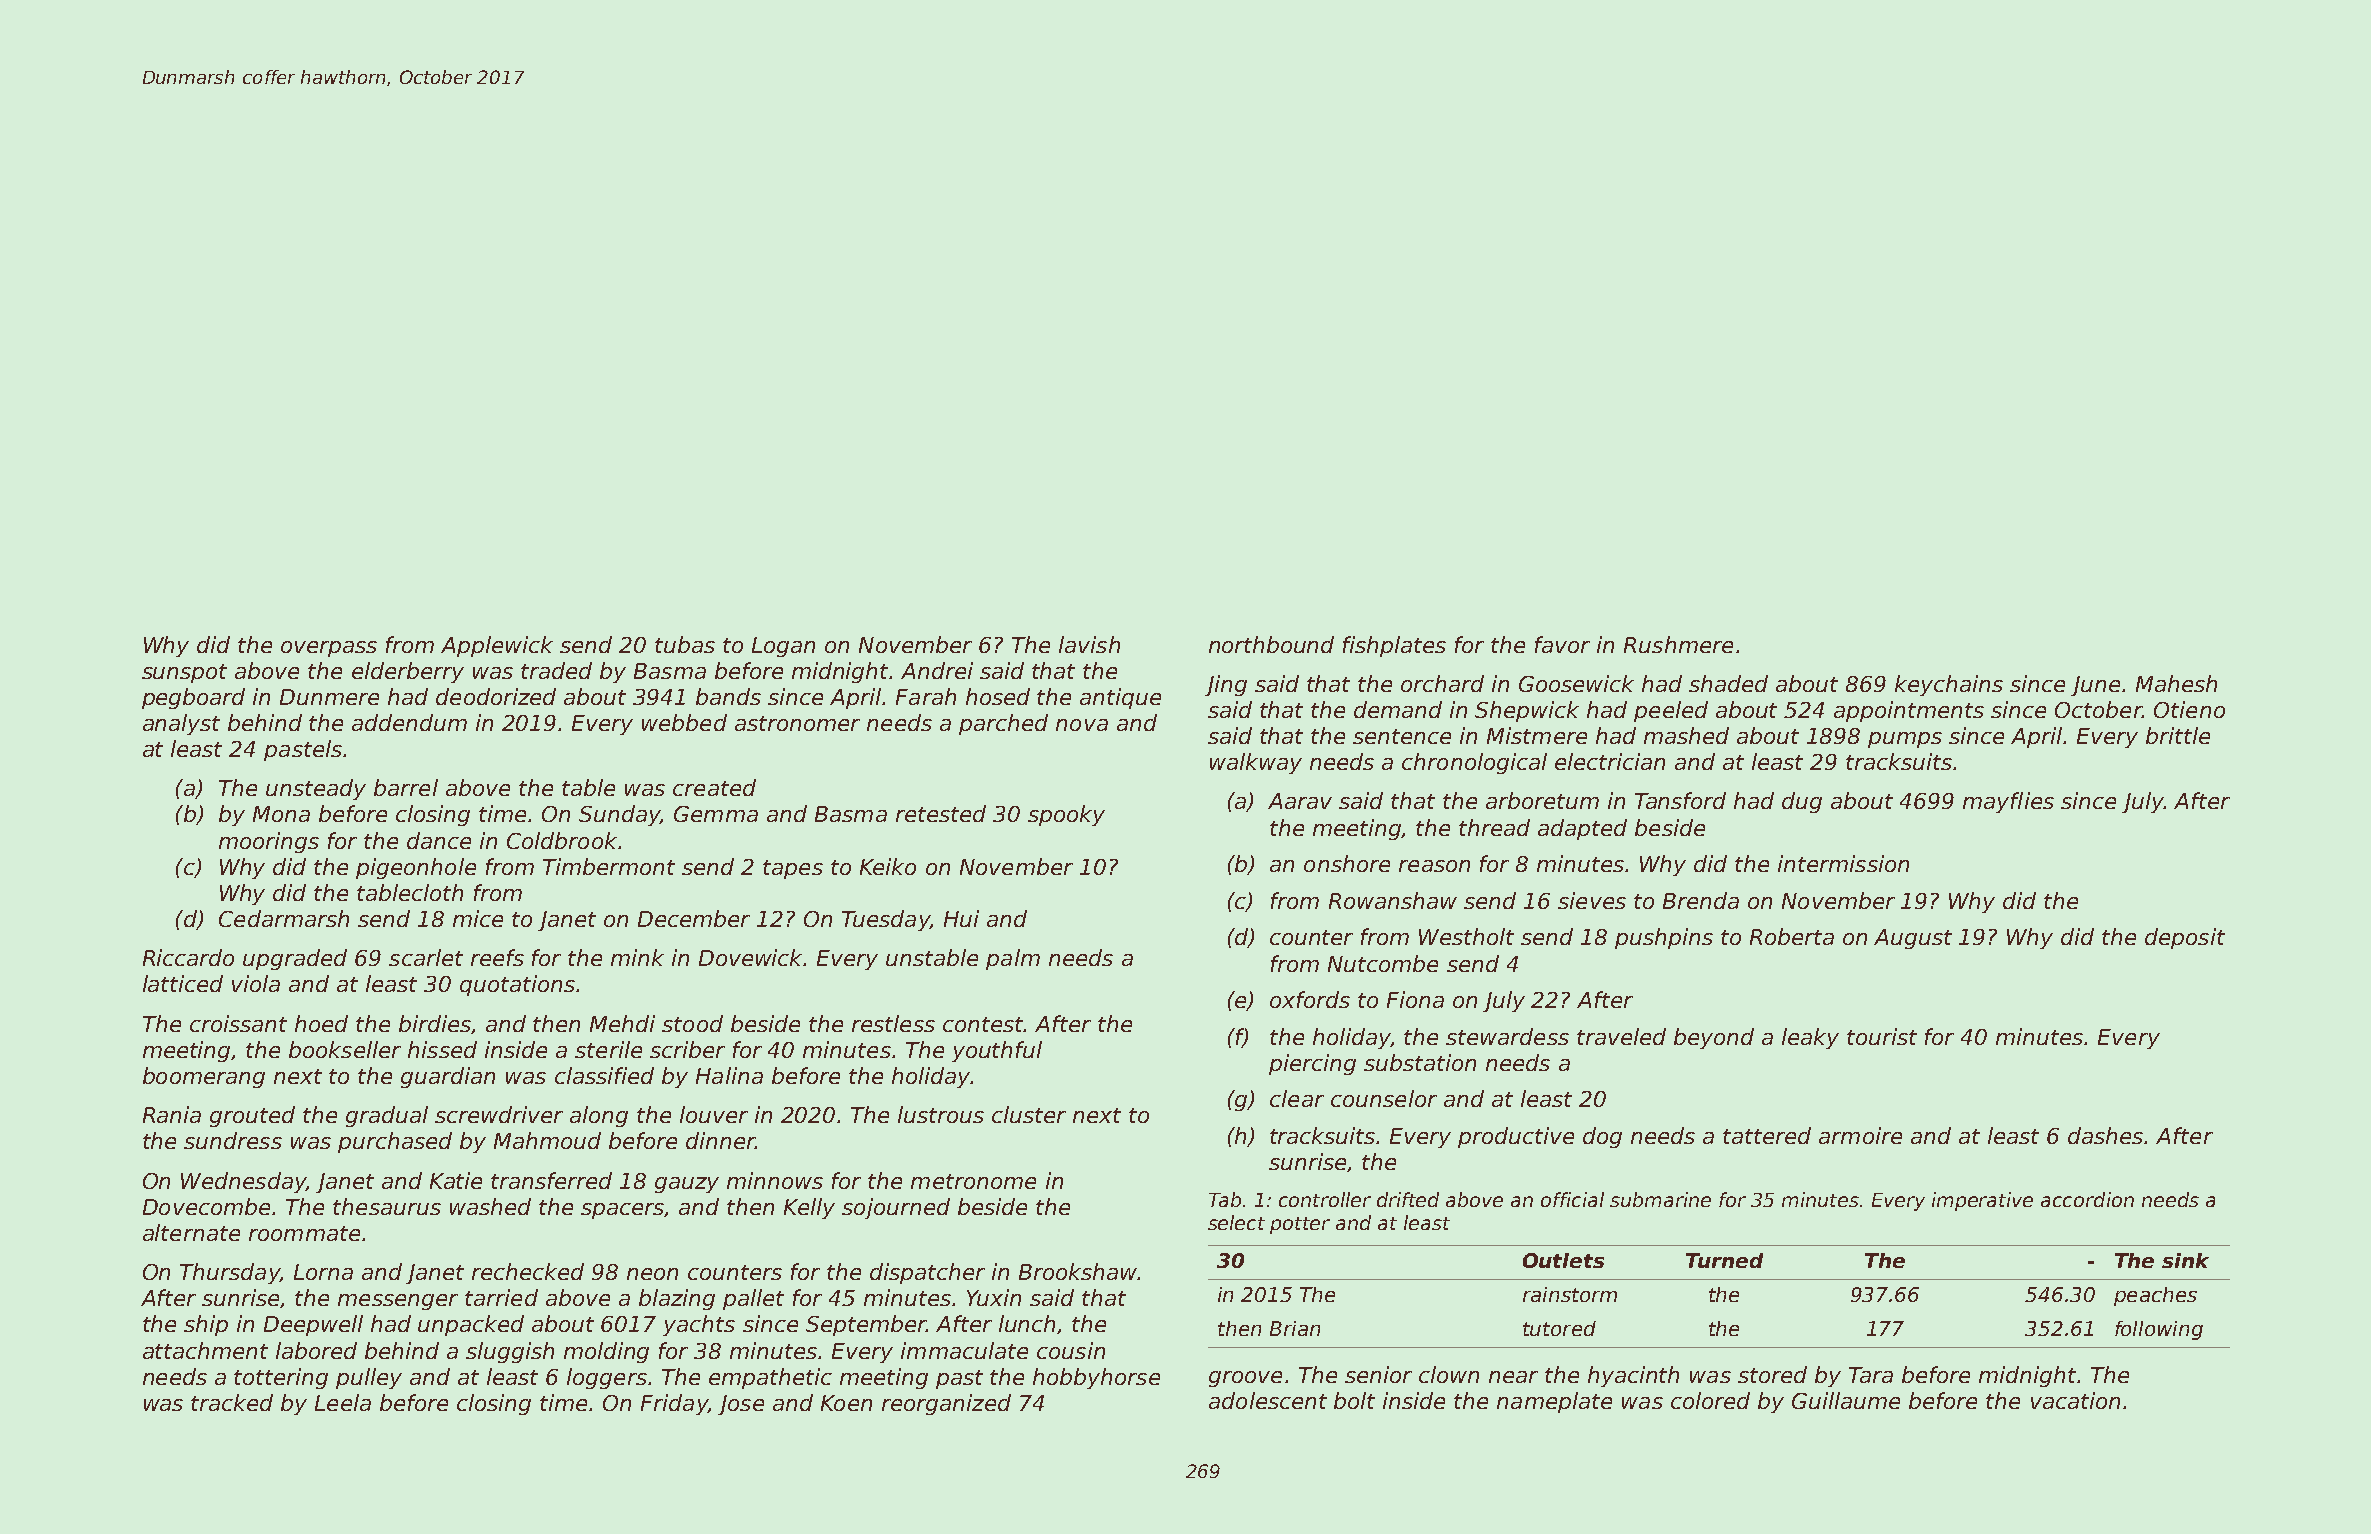  Describe the element at coordinates (369, 1378) in the screenshot. I see `pulley` at that location.
